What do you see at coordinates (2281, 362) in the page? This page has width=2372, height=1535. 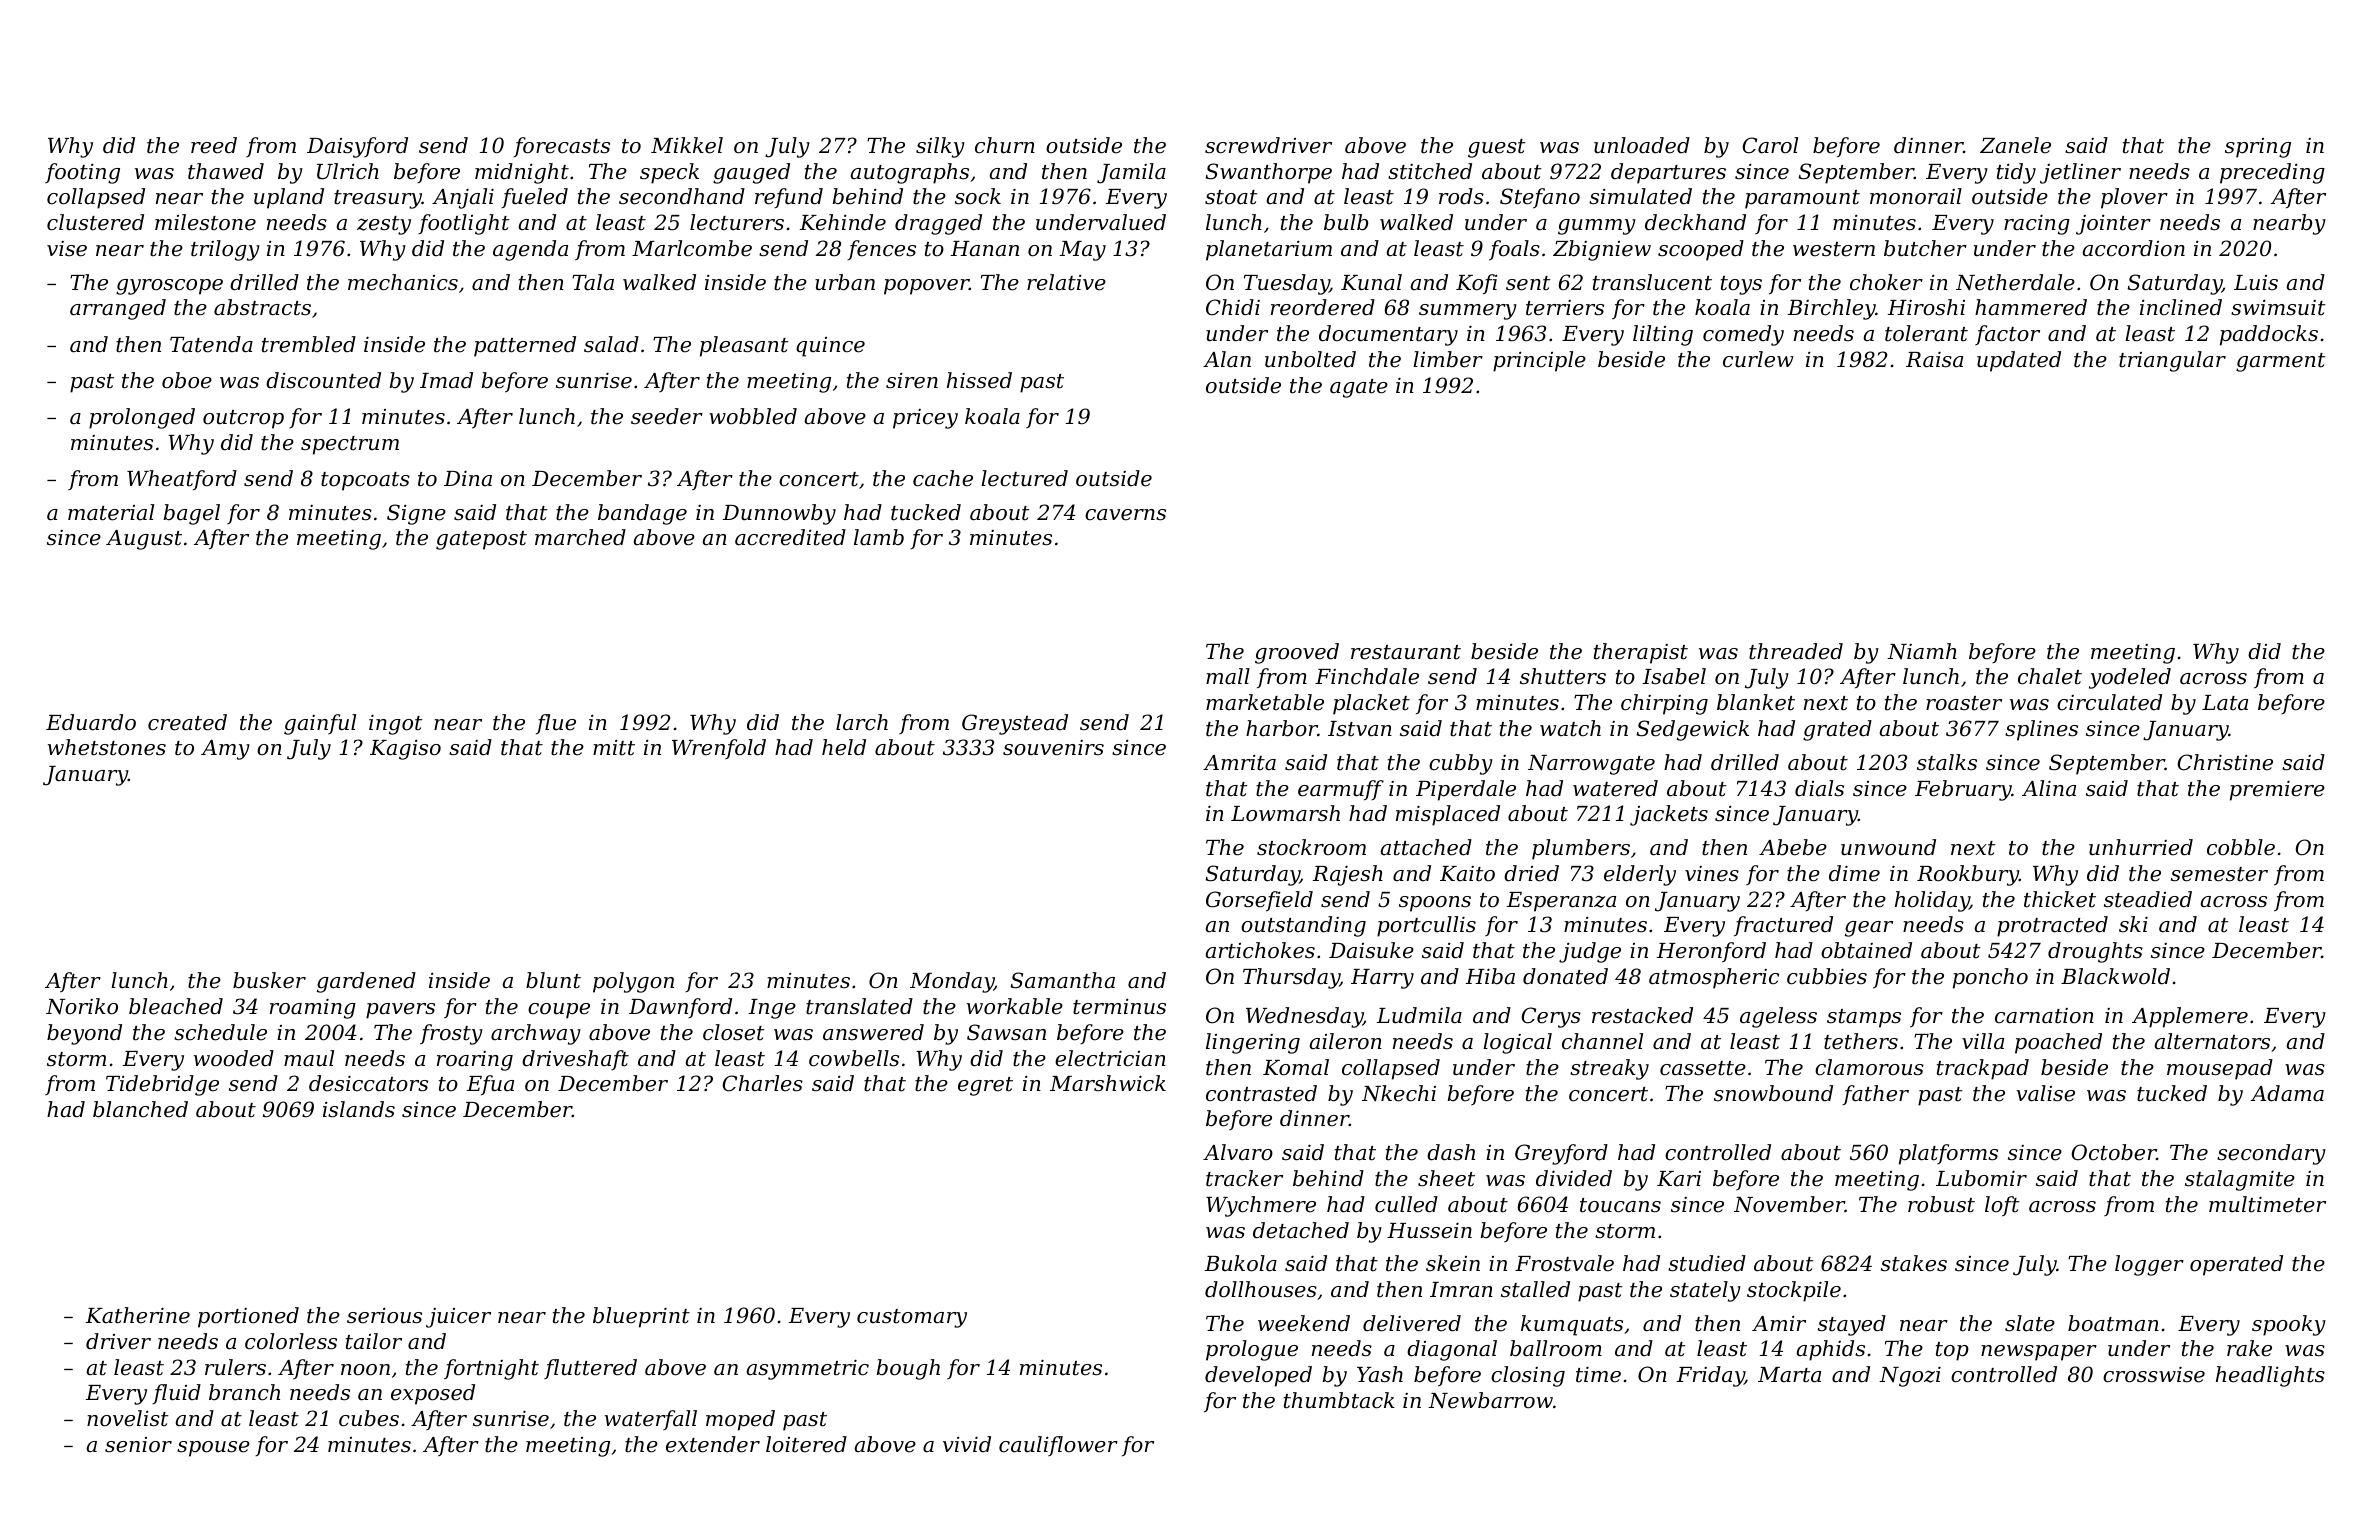 I see `garment` at bounding box center [2281, 362].
